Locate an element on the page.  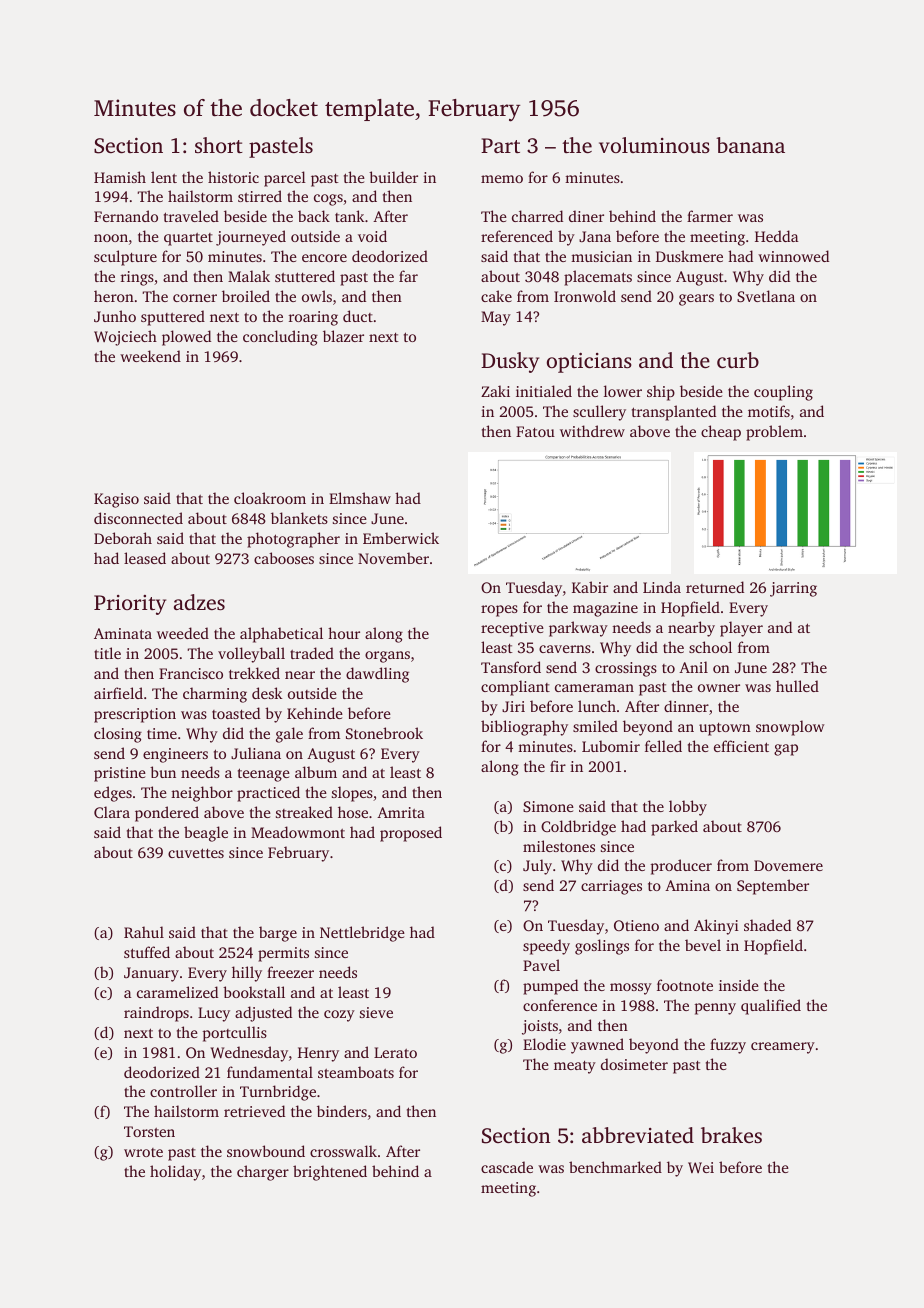
traveled is located at coordinates (191, 216).
